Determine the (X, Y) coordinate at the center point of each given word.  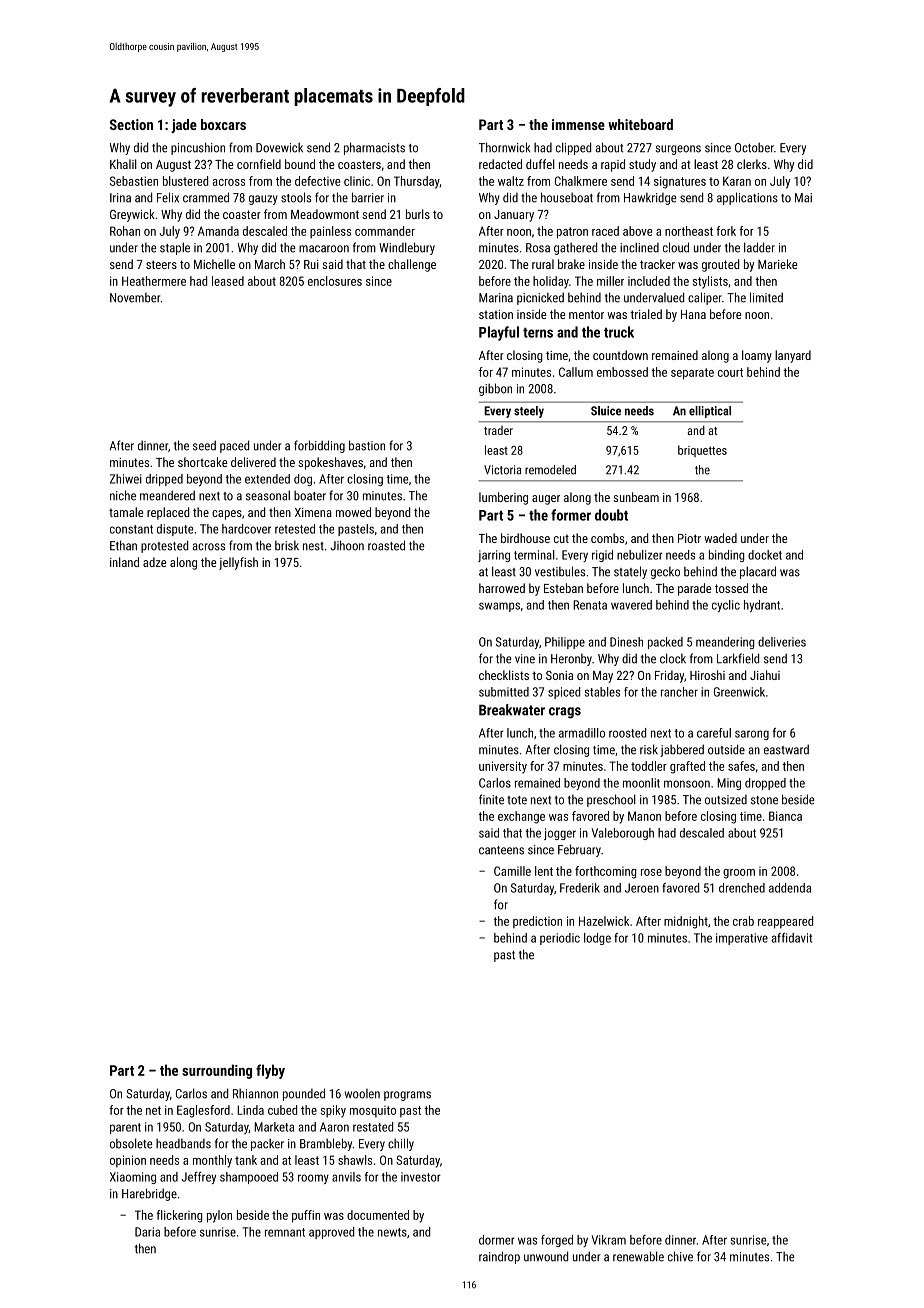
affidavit (791, 938)
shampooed (249, 1178)
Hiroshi (707, 675)
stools (296, 197)
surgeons (678, 150)
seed (204, 445)
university (503, 767)
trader (498, 430)
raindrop (499, 1257)
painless (330, 232)
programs (407, 1096)
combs (607, 538)
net (153, 1110)
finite (491, 799)
